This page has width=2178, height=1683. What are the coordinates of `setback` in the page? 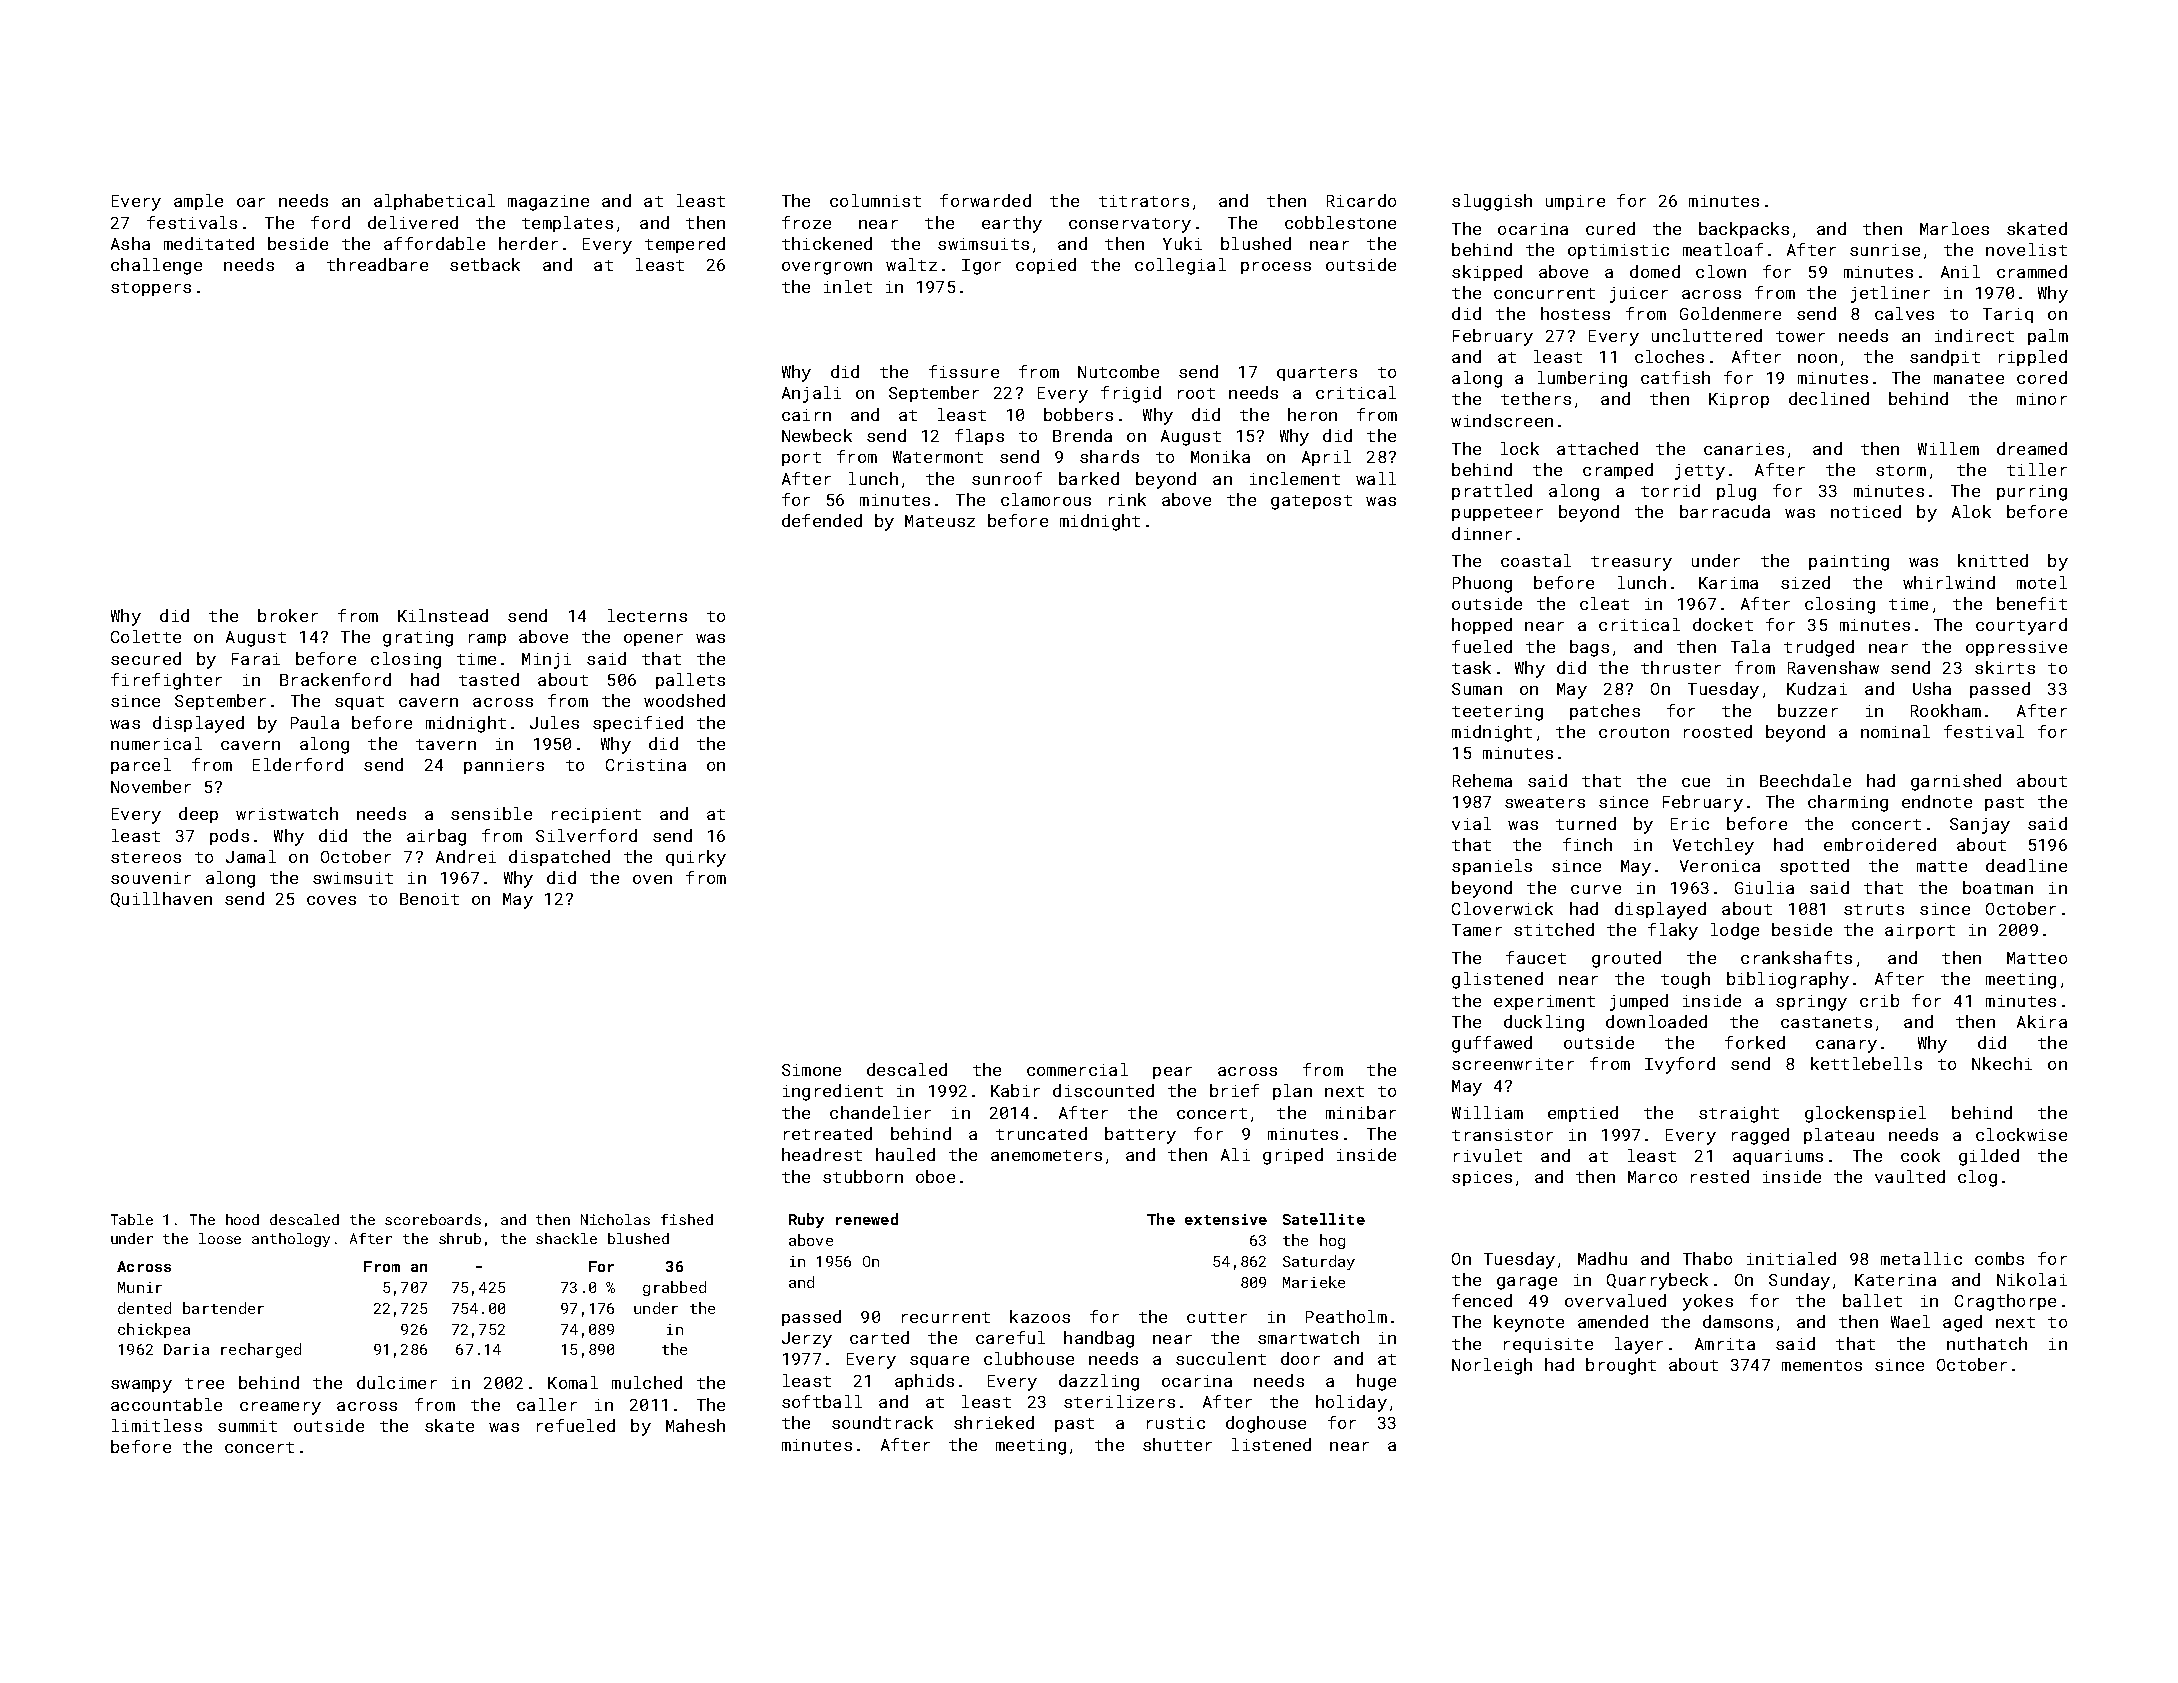 It's located at (485, 264).
